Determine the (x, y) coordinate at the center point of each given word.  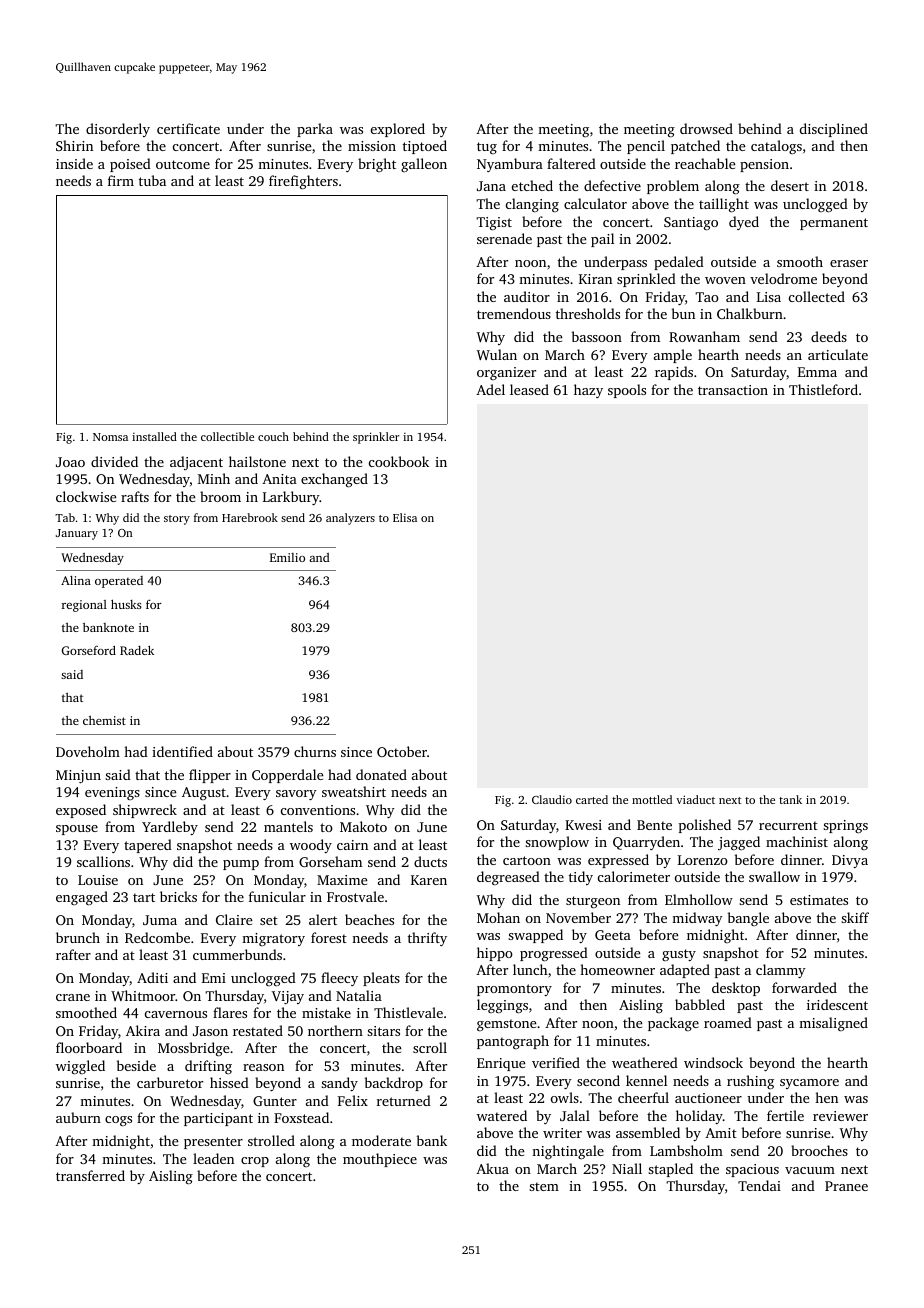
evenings (112, 793)
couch (273, 436)
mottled (652, 799)
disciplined (834, 130)
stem (544, 1186)
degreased (508, 878)
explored (398, 130)
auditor (527, 296)
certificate (188, 128)
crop (255, 1162)
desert (790, 185)
